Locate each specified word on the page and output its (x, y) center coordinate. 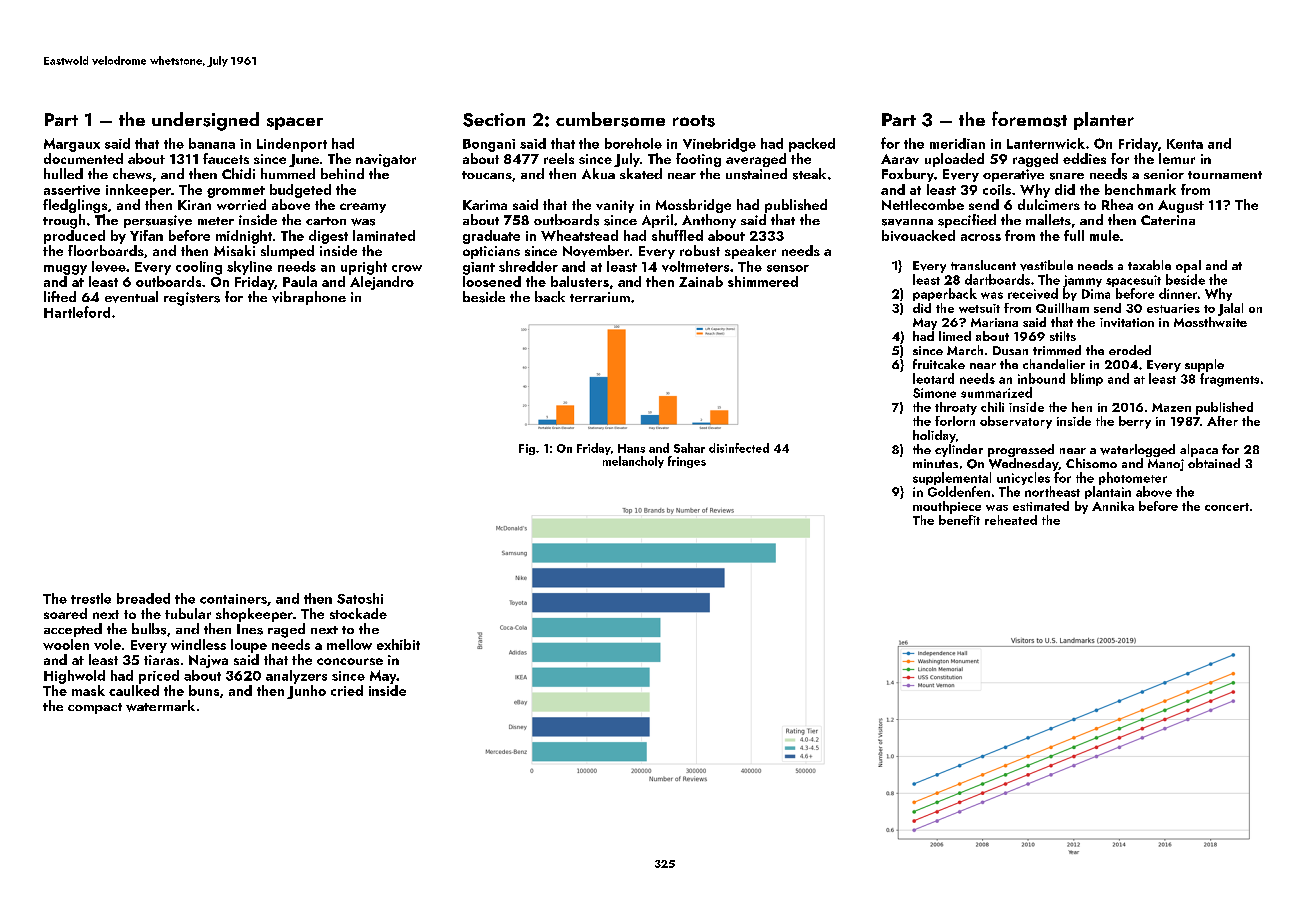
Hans (631, 448)
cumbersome (610, 119)
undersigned (205, 121)
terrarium (600, 297)
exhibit (398, 644)
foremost (1029, 119)
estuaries (1173, 308)
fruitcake (939, 364)
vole (107, 644)
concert (1227, 507)
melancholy (633, 462)
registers (192, 299)
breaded (143, 598)
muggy (65, 270)
